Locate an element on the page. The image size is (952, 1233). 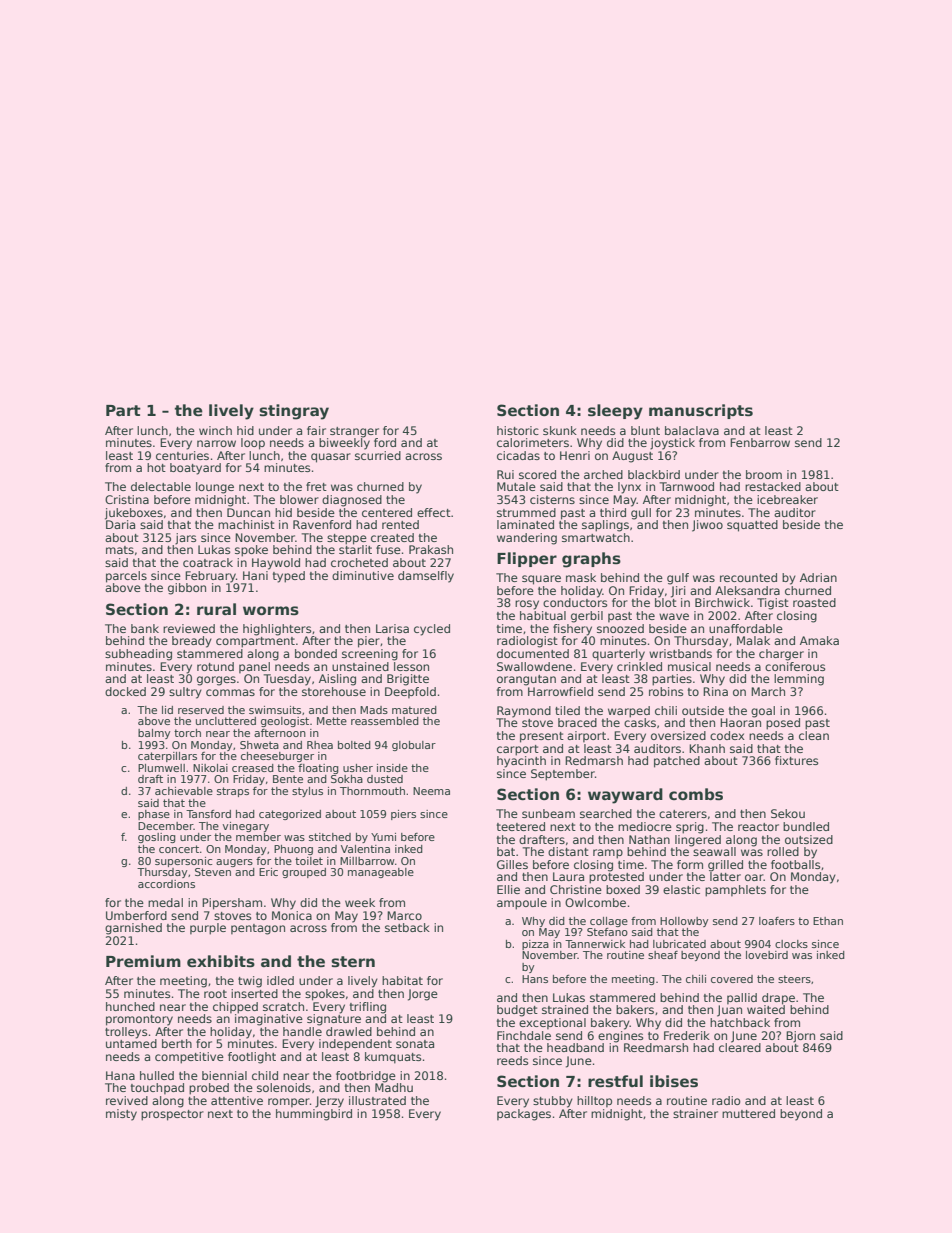
Gilles is located at coordinates (512, 864).
